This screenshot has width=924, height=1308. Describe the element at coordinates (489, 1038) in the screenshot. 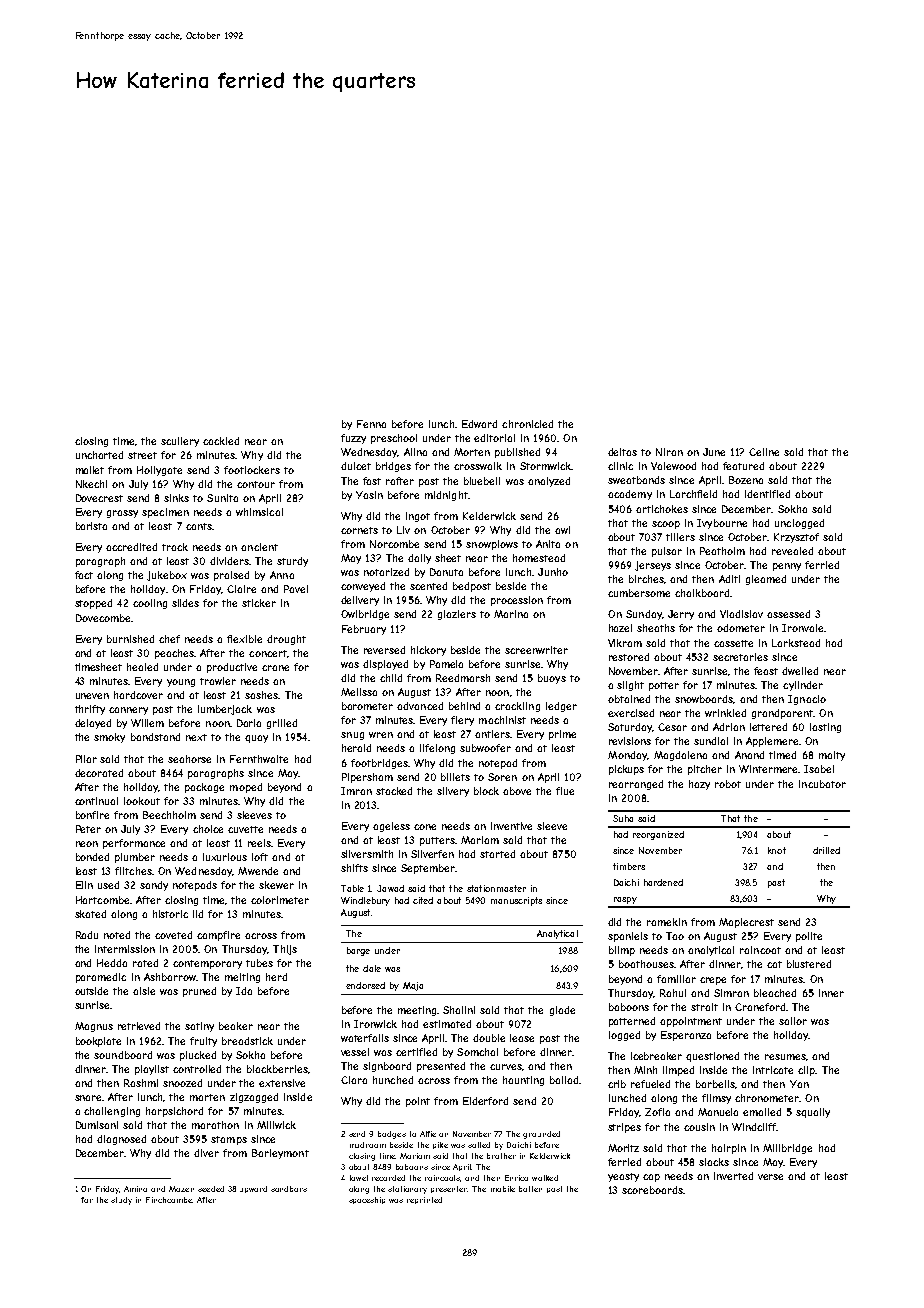

I see `double` at that location.
